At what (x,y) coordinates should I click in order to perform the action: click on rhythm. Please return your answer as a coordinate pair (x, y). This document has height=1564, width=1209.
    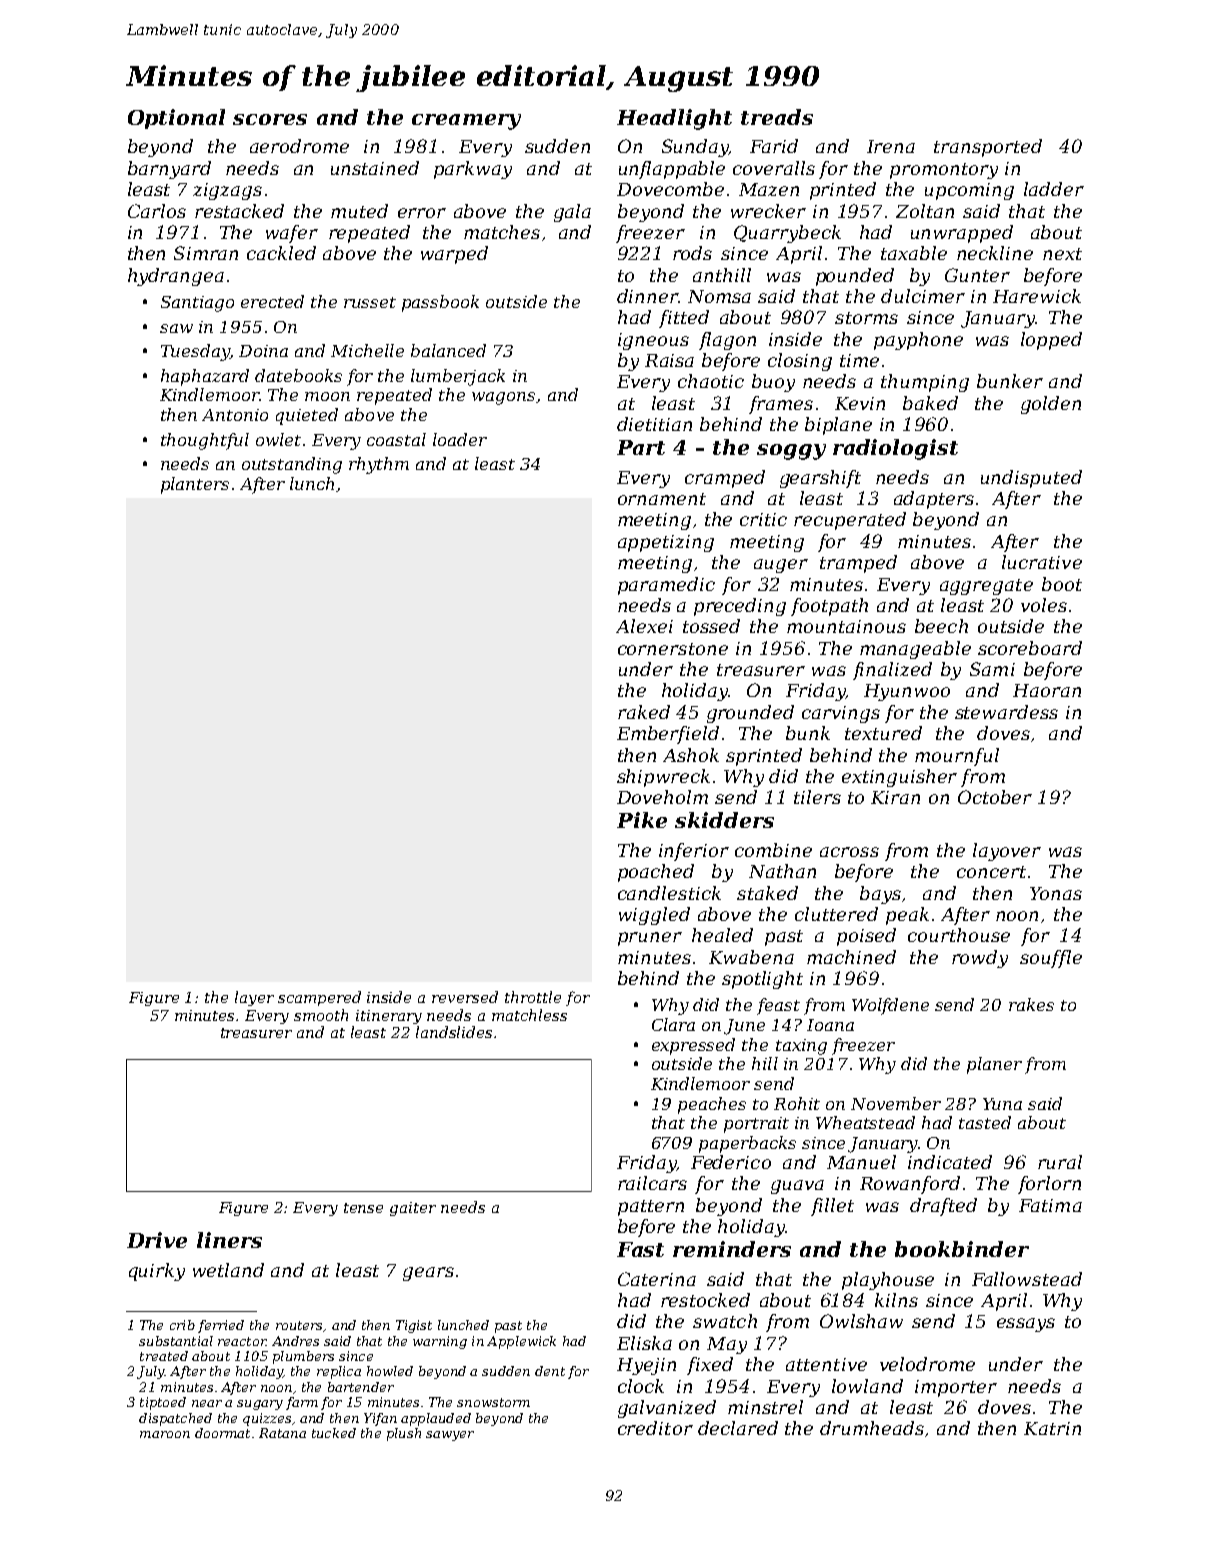
    Looking at the image, I should click on (379, 465).
